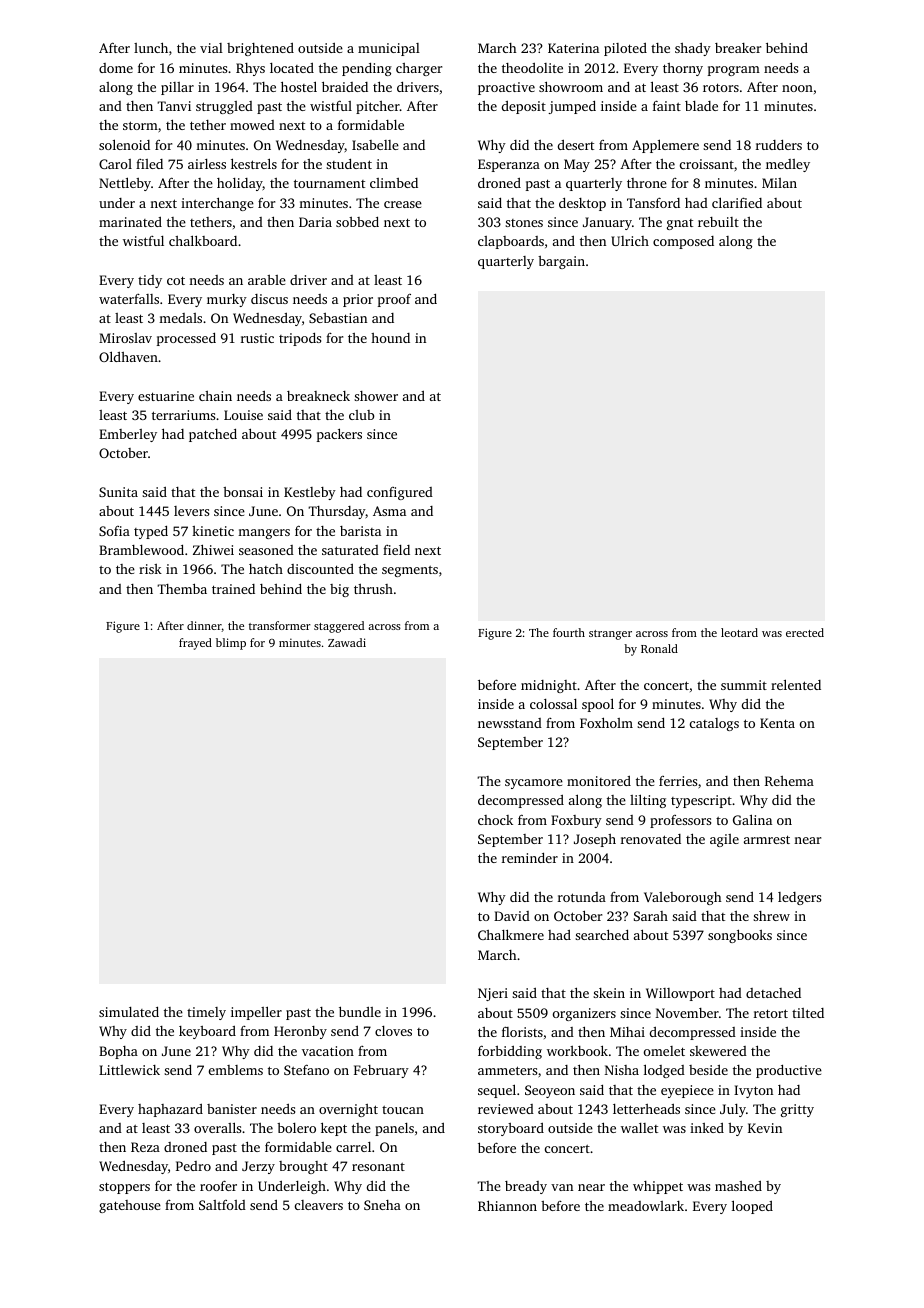  Describe the element at coordinates (507, 1205) in the page. I see `Rhiannon` at that location.
